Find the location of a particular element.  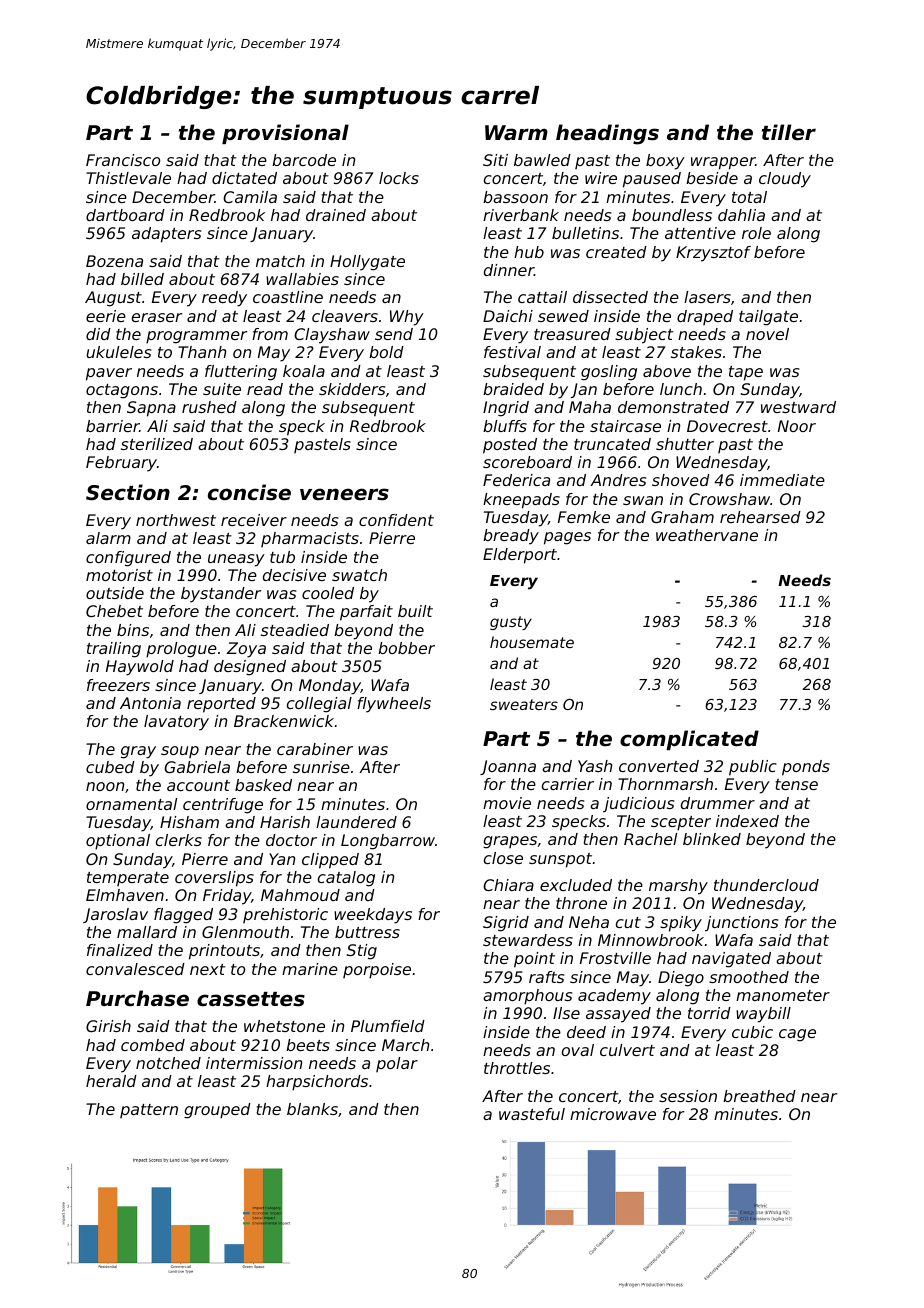

cubed is located at coordinates (110, 767).
